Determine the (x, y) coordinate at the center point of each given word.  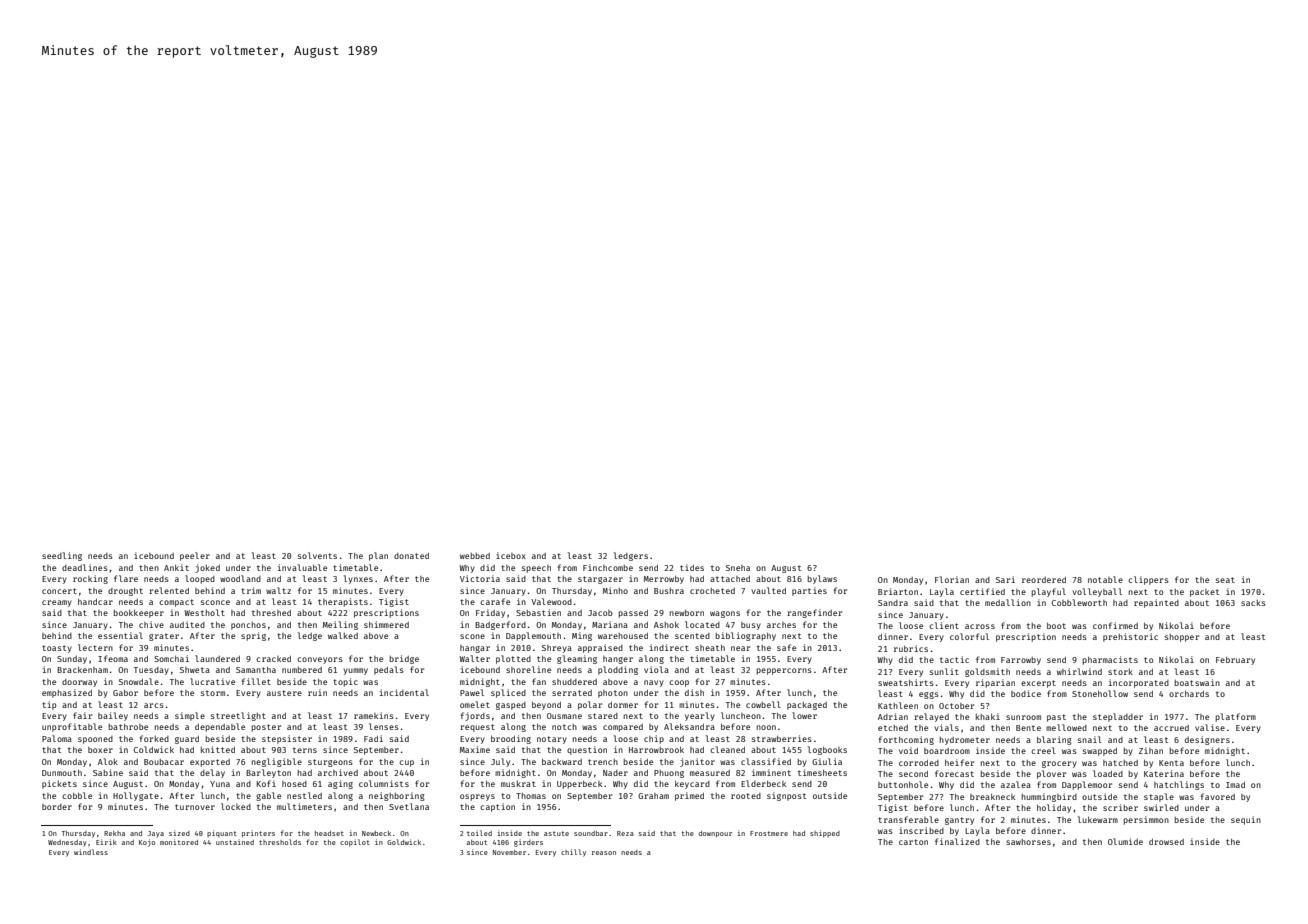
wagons (725, 614)
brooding (511, 739)
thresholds (280, 842)
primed (689, 796)
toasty (57, 649)
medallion (1008, 602)
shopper (1182, 638)
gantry (959, 821)
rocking (90, 579)
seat (1225, 580)
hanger (618, 660)
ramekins (374, 715)
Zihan (1151, 750)
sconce (215, 602)
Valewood (551, 601)
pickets (59, 784)
